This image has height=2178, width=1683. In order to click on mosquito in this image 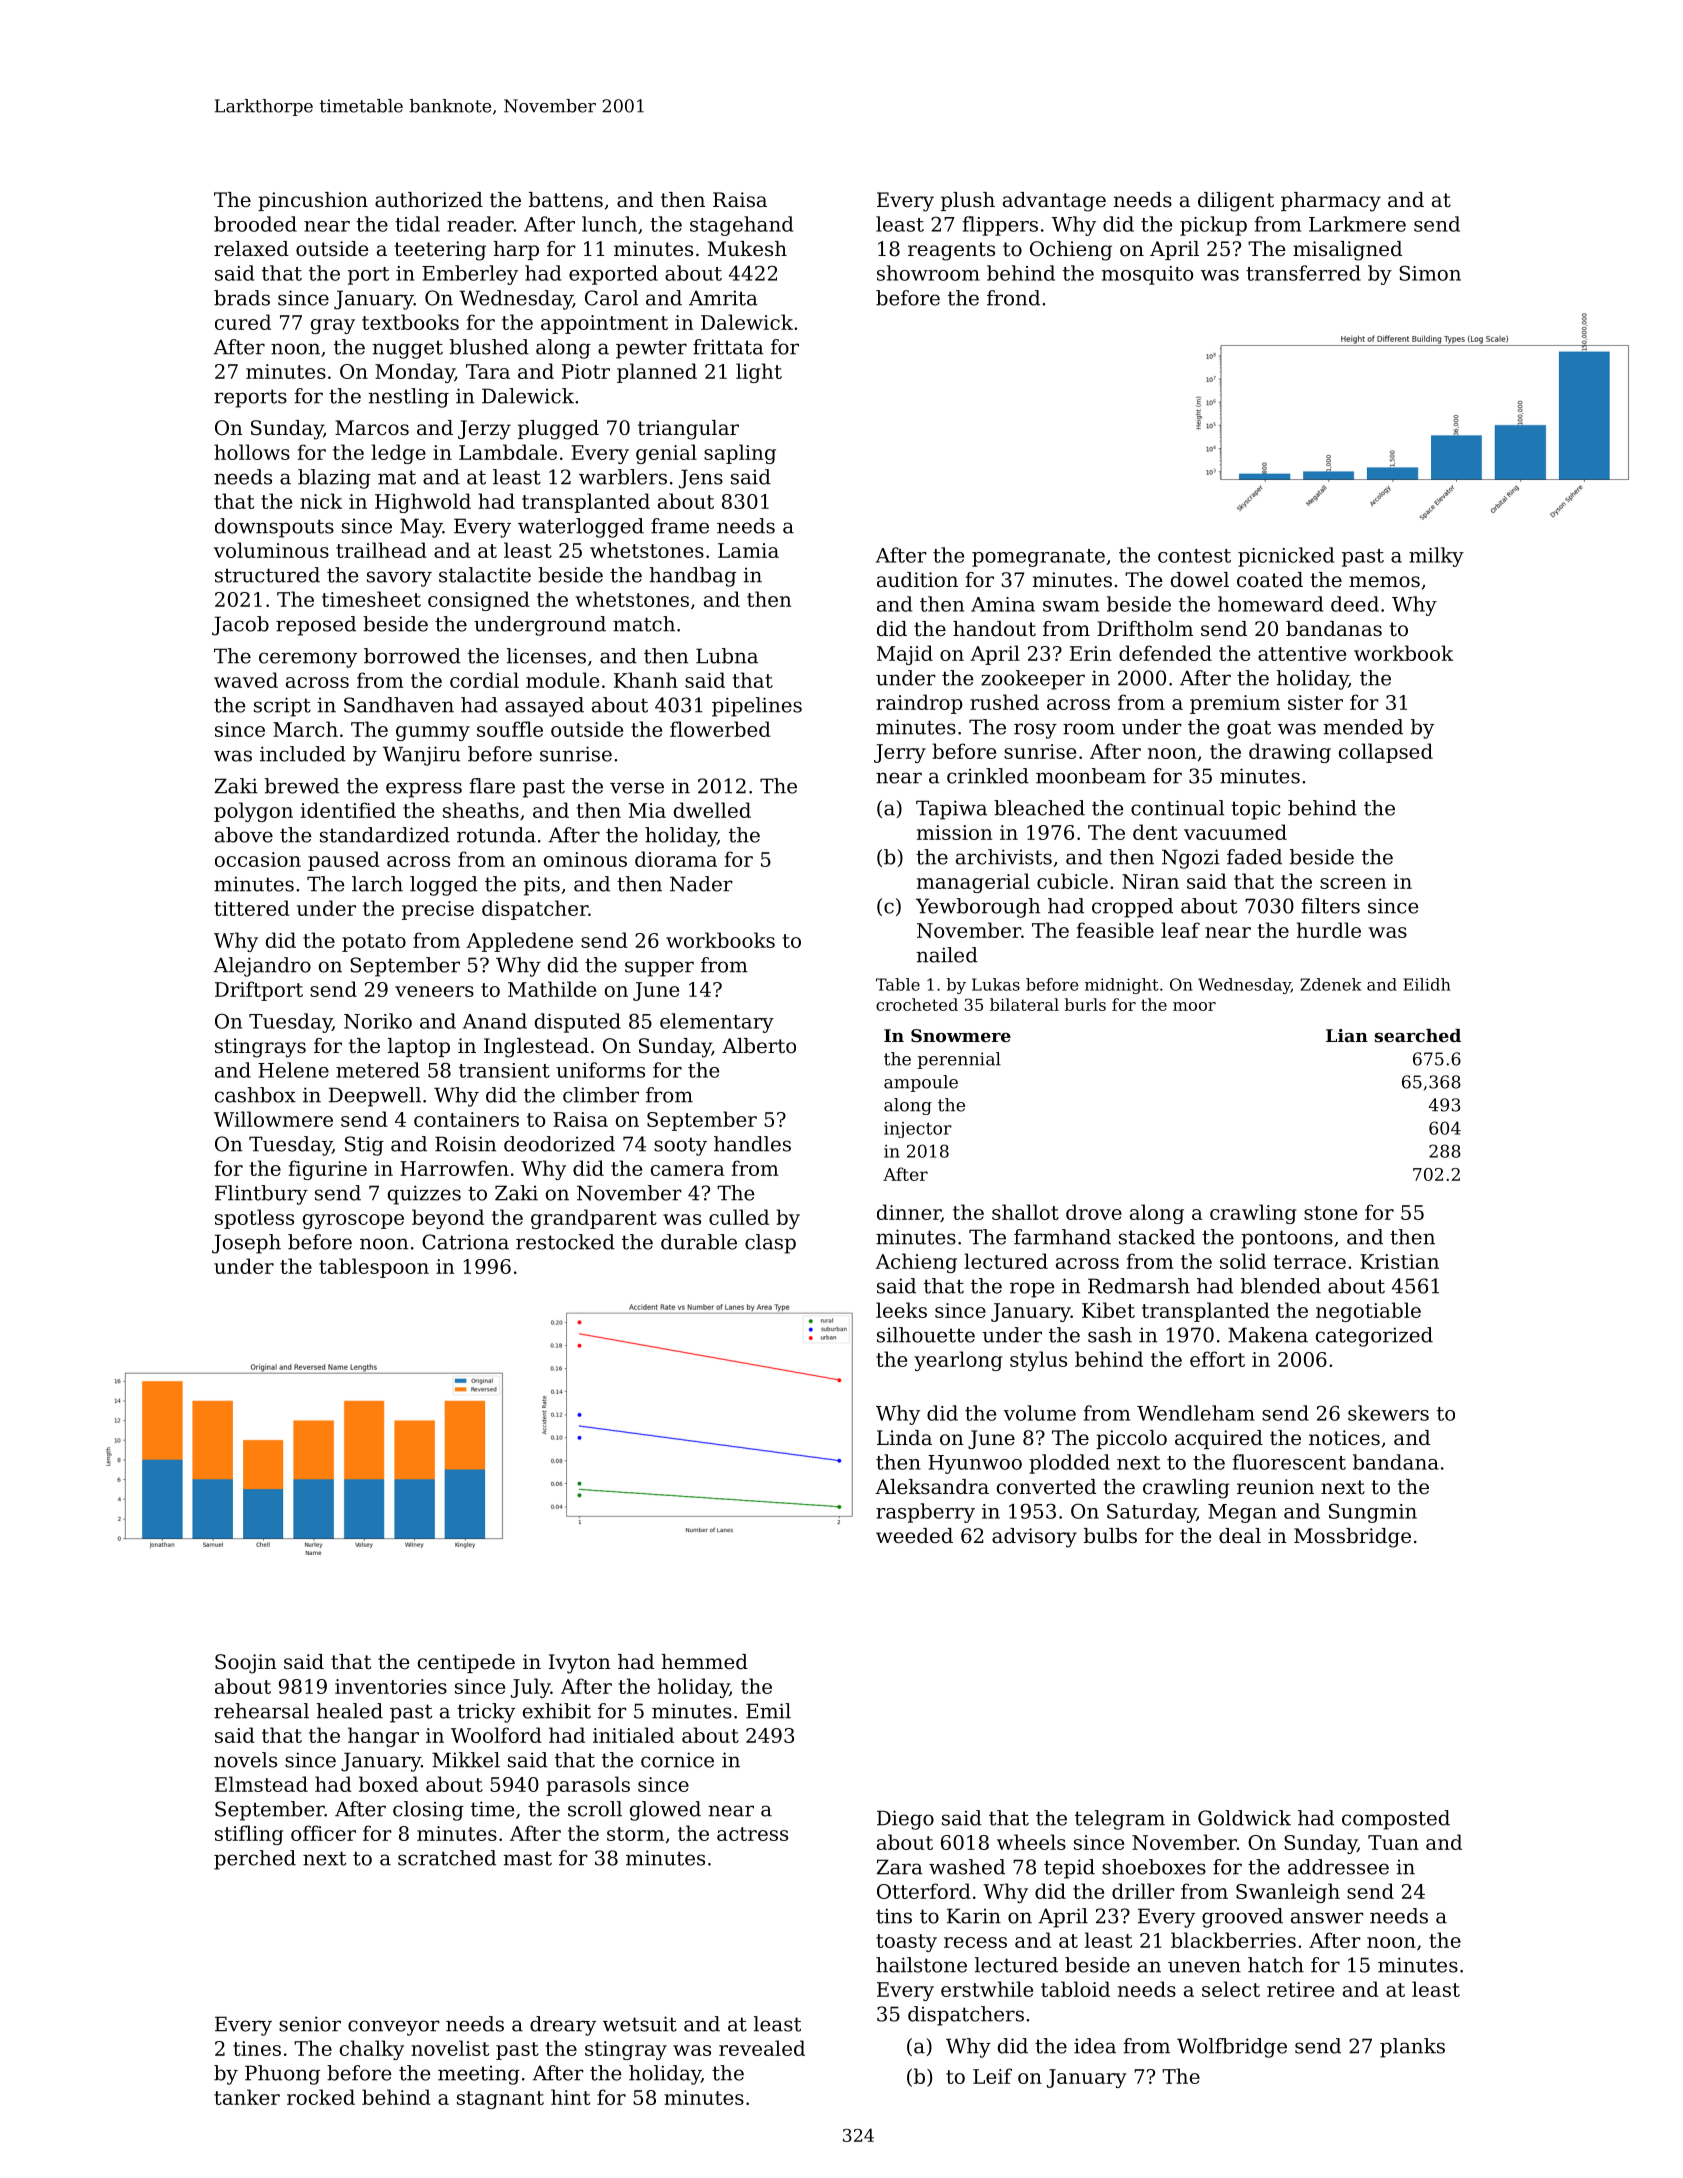, I will do `click(1147, 275)`.
